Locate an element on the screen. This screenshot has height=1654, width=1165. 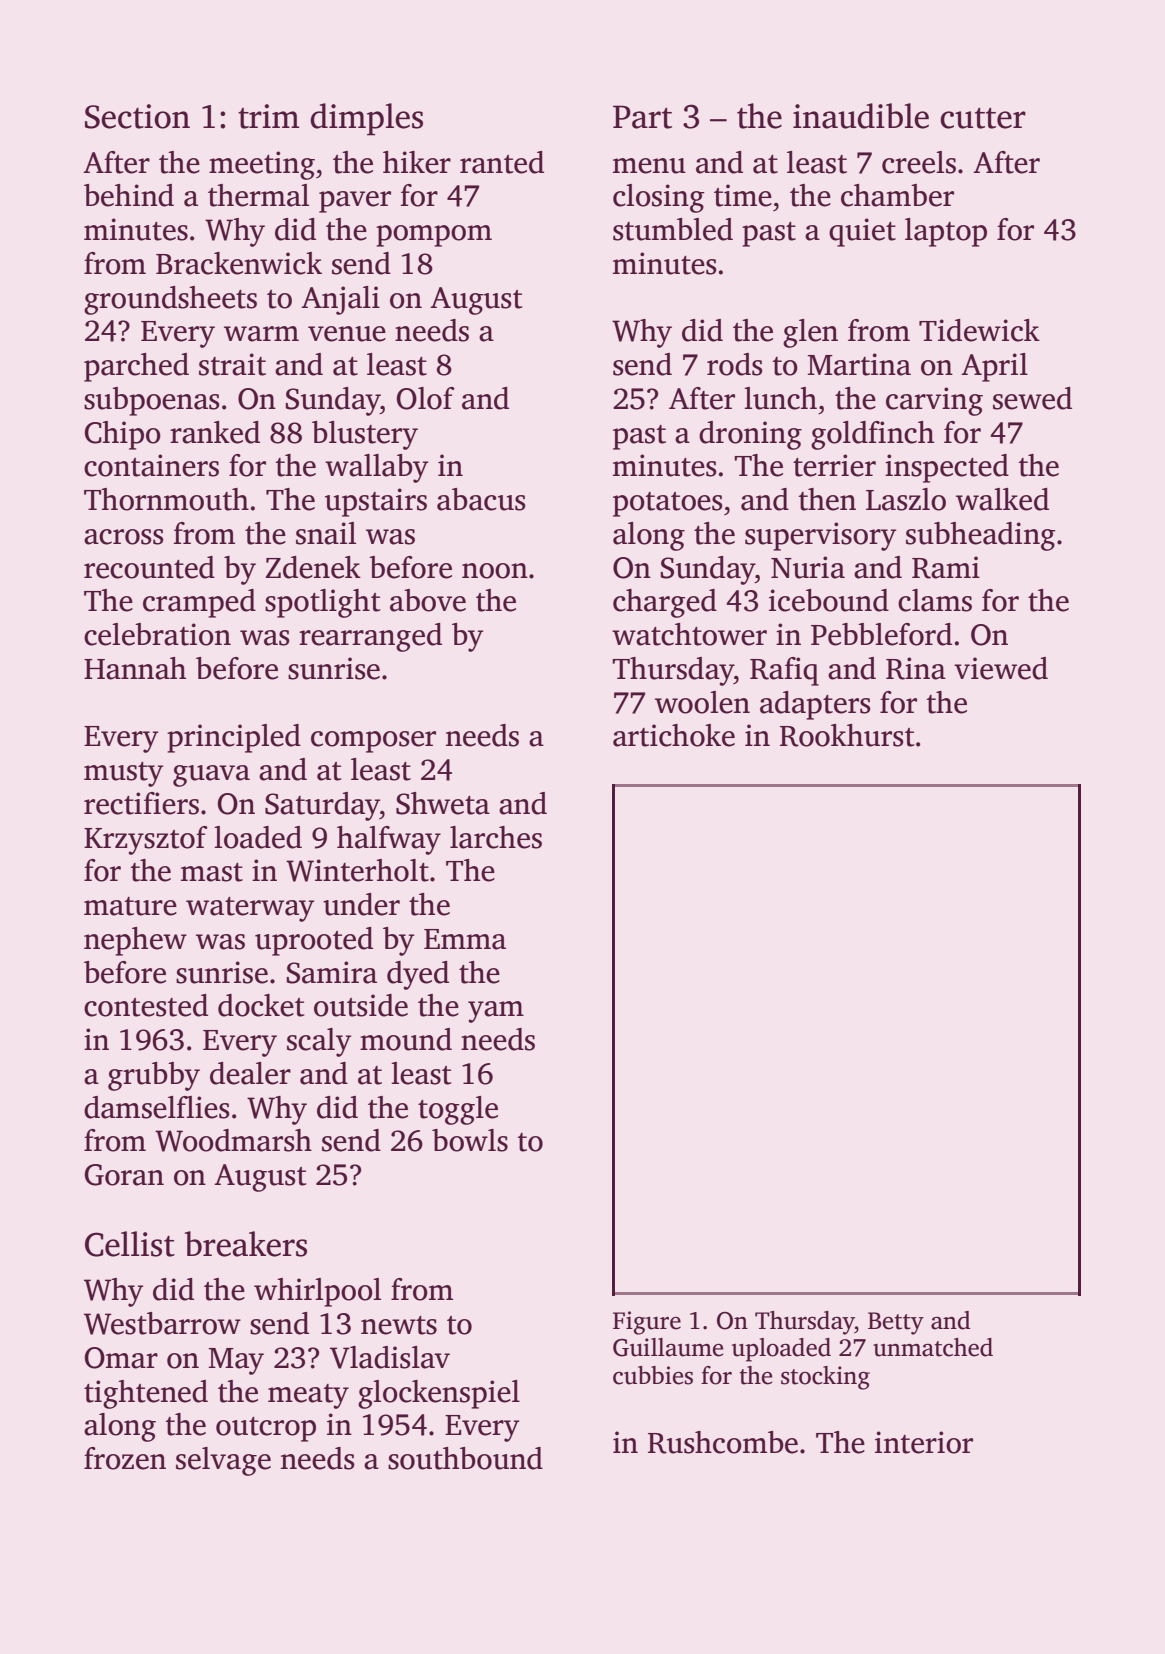
toggle is located at coordinates (458, 1110).
